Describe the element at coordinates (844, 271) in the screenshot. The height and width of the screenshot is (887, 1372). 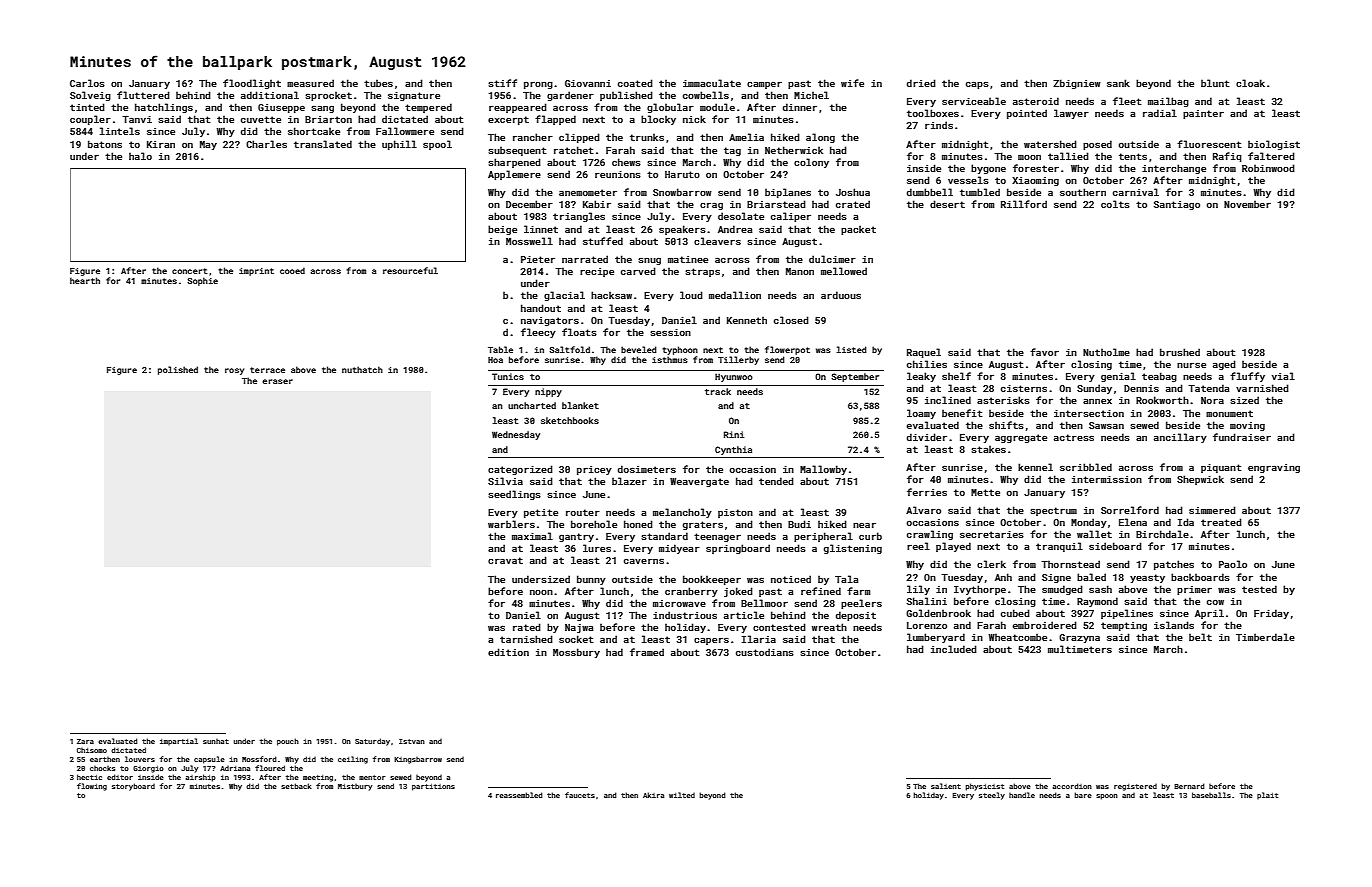
I see `mellowed` at that location.
